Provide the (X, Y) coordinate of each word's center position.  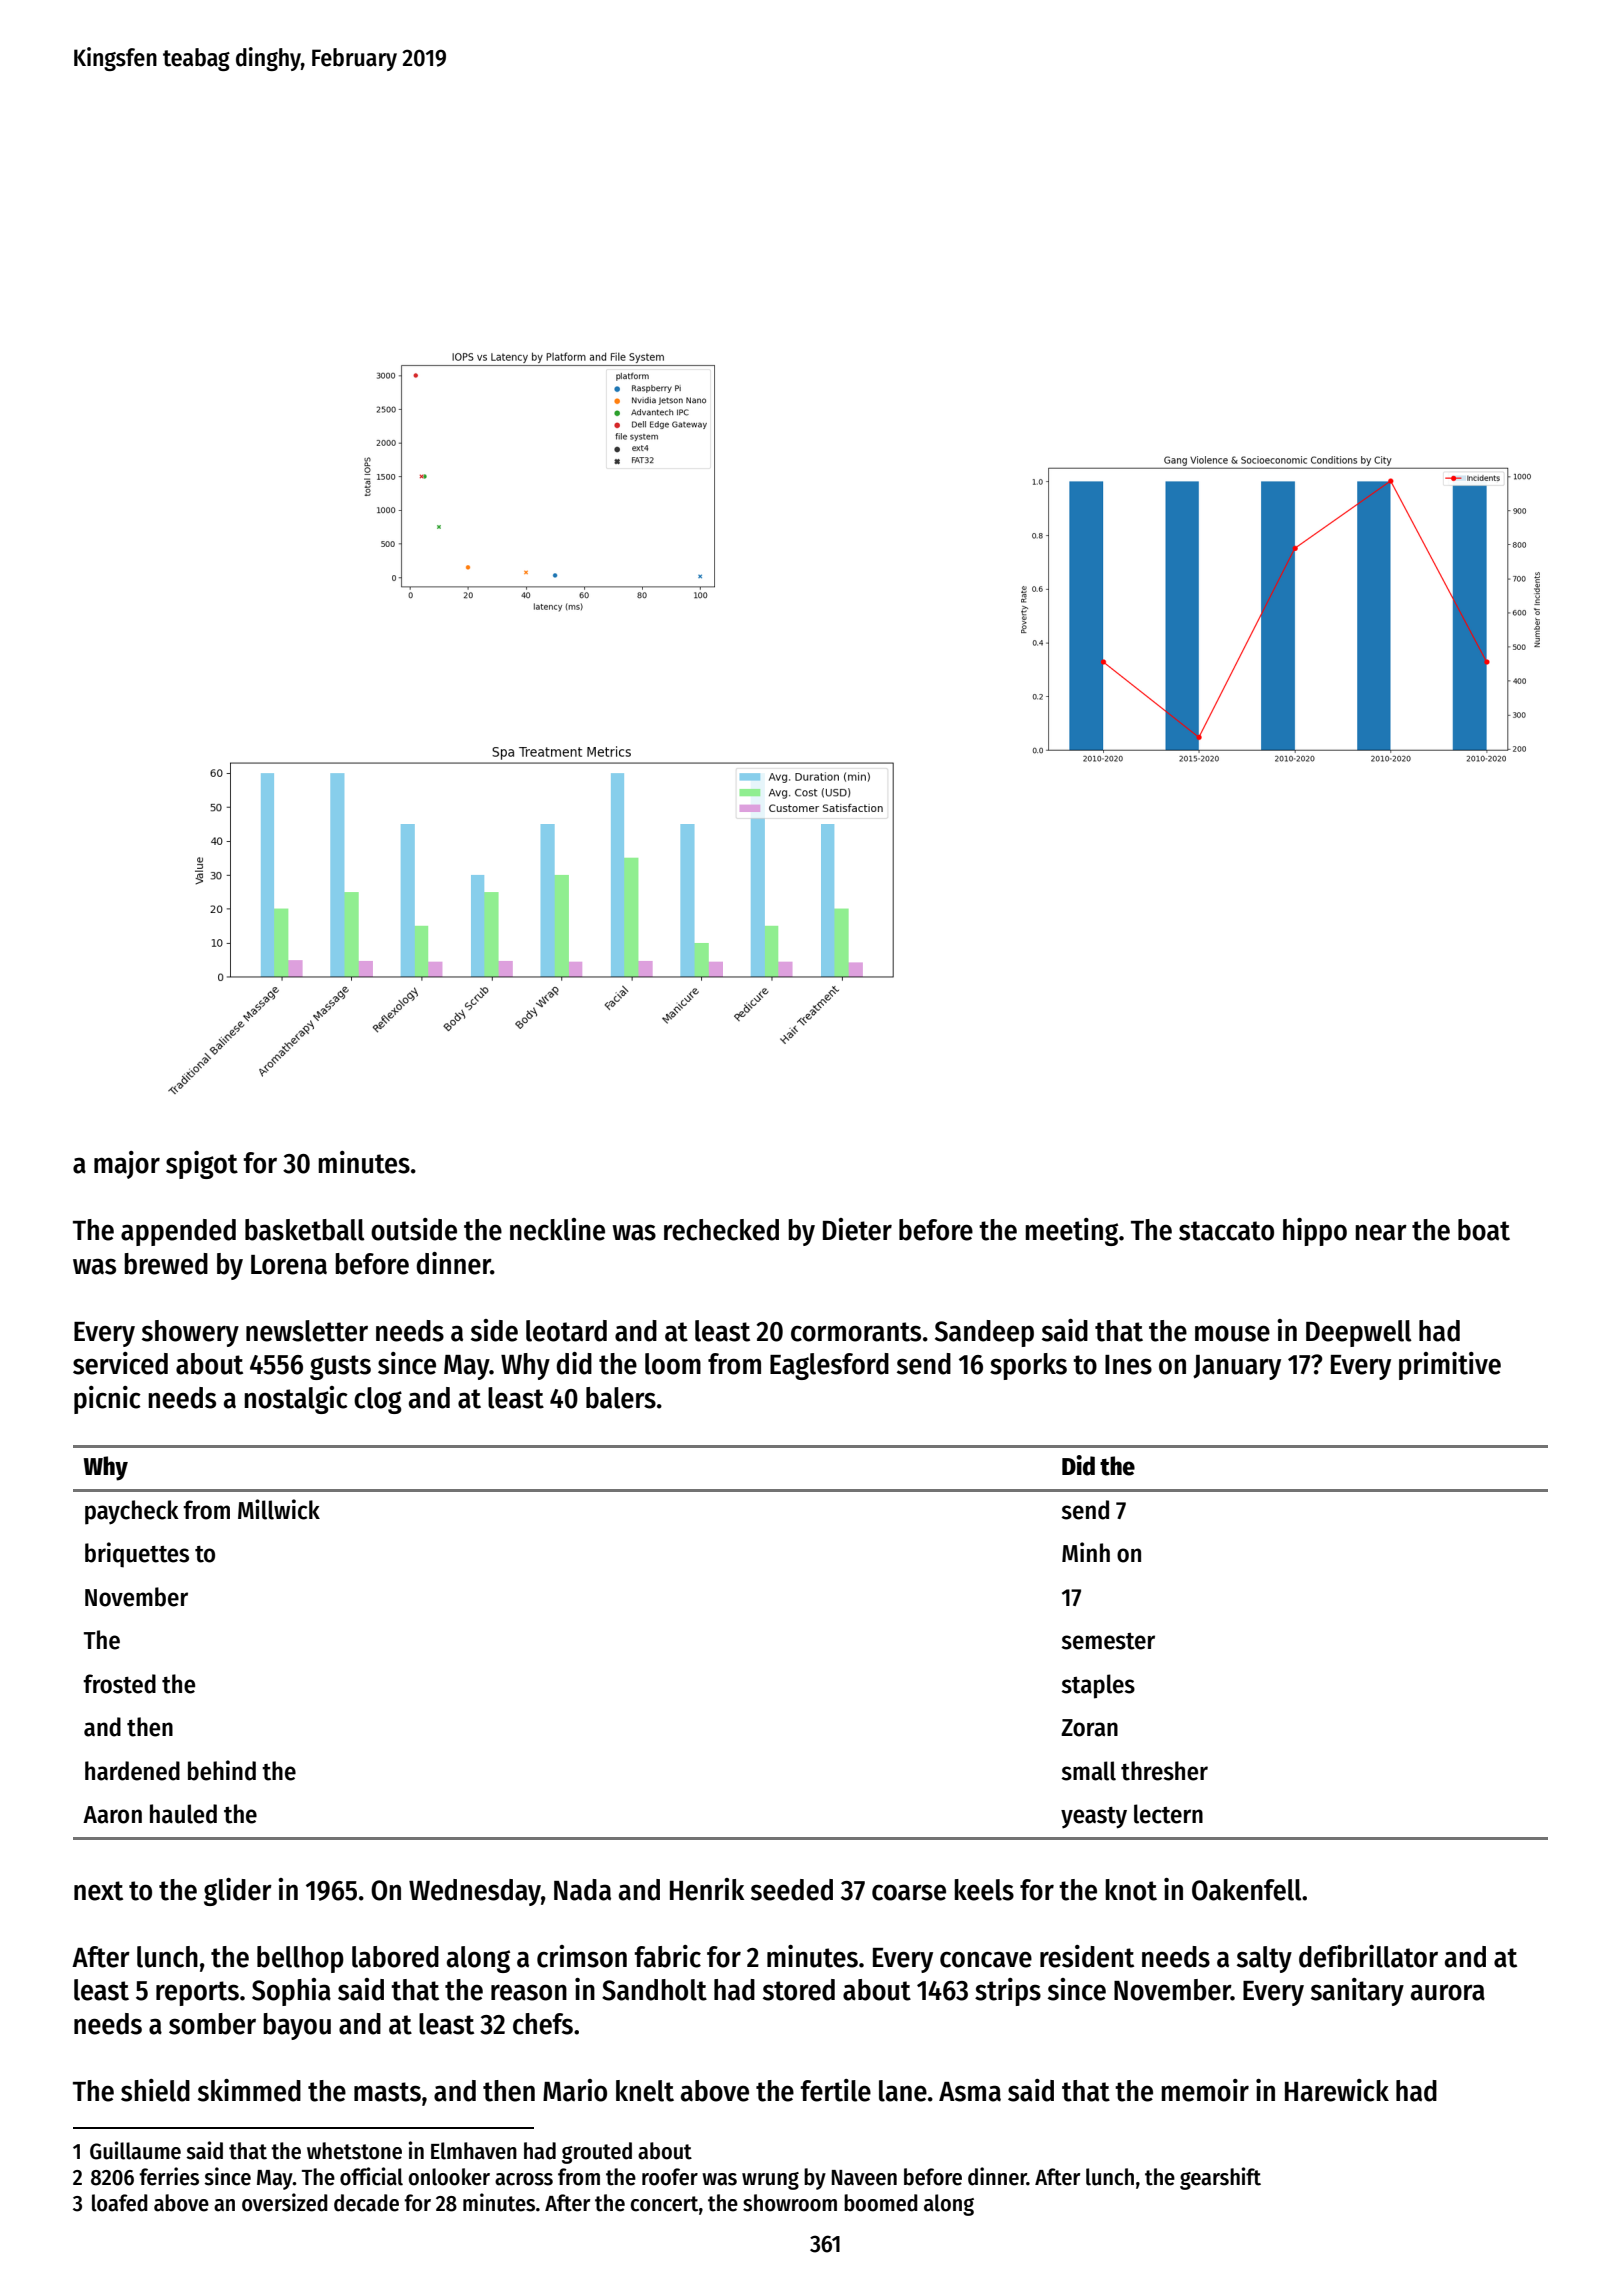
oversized (285, 2202)
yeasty (1094, 1818)
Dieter (857, 1229)
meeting (1071, 1232)
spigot (202, 1165)
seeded (792, 1890)
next (98, 1891)
